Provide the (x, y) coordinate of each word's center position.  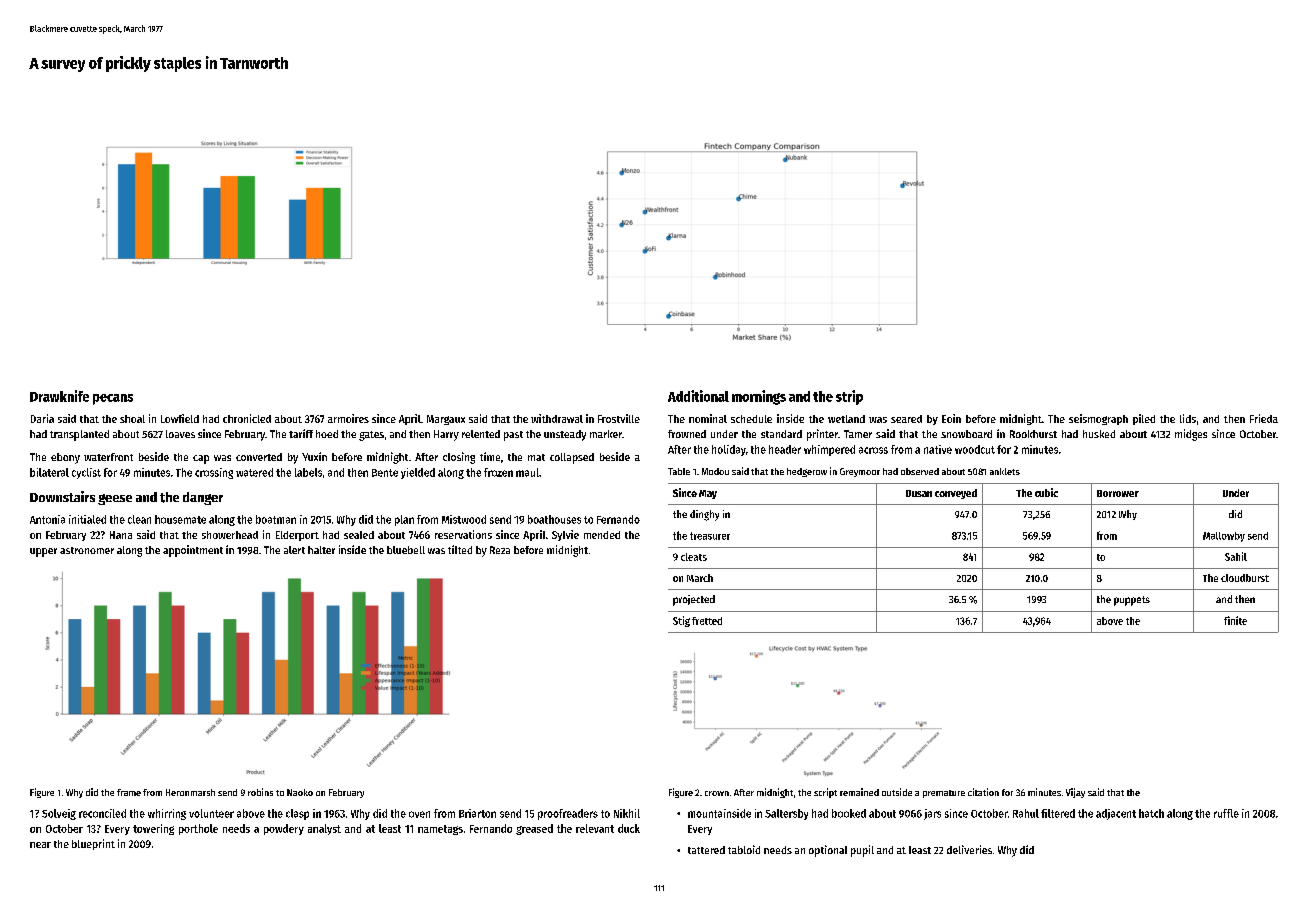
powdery (284, 829)
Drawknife (59, 396)
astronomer (87, 550)
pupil (862, 851)
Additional (698, 396)
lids (1188, 418)
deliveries (969, 849)
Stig (681, 621)
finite (1235, 620)
